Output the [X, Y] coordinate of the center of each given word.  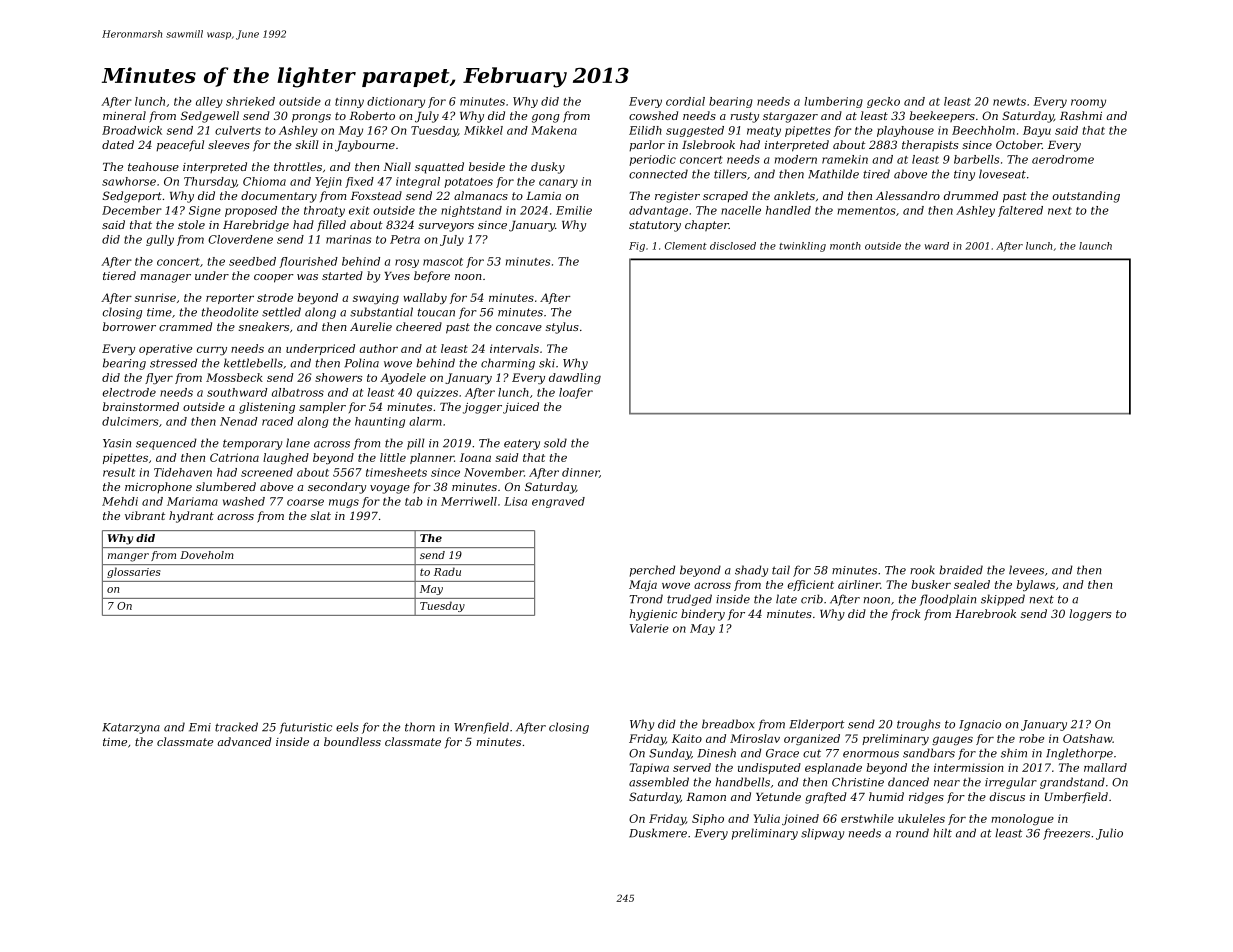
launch [1095, 246]
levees [1026, 570]
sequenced [166, 444]
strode [275, 297]
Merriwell [469, 501]
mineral [124, 115]
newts [1009, 102]
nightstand [471, 211]
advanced [244, 741]
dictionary [396, 102]
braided [961, 570]
